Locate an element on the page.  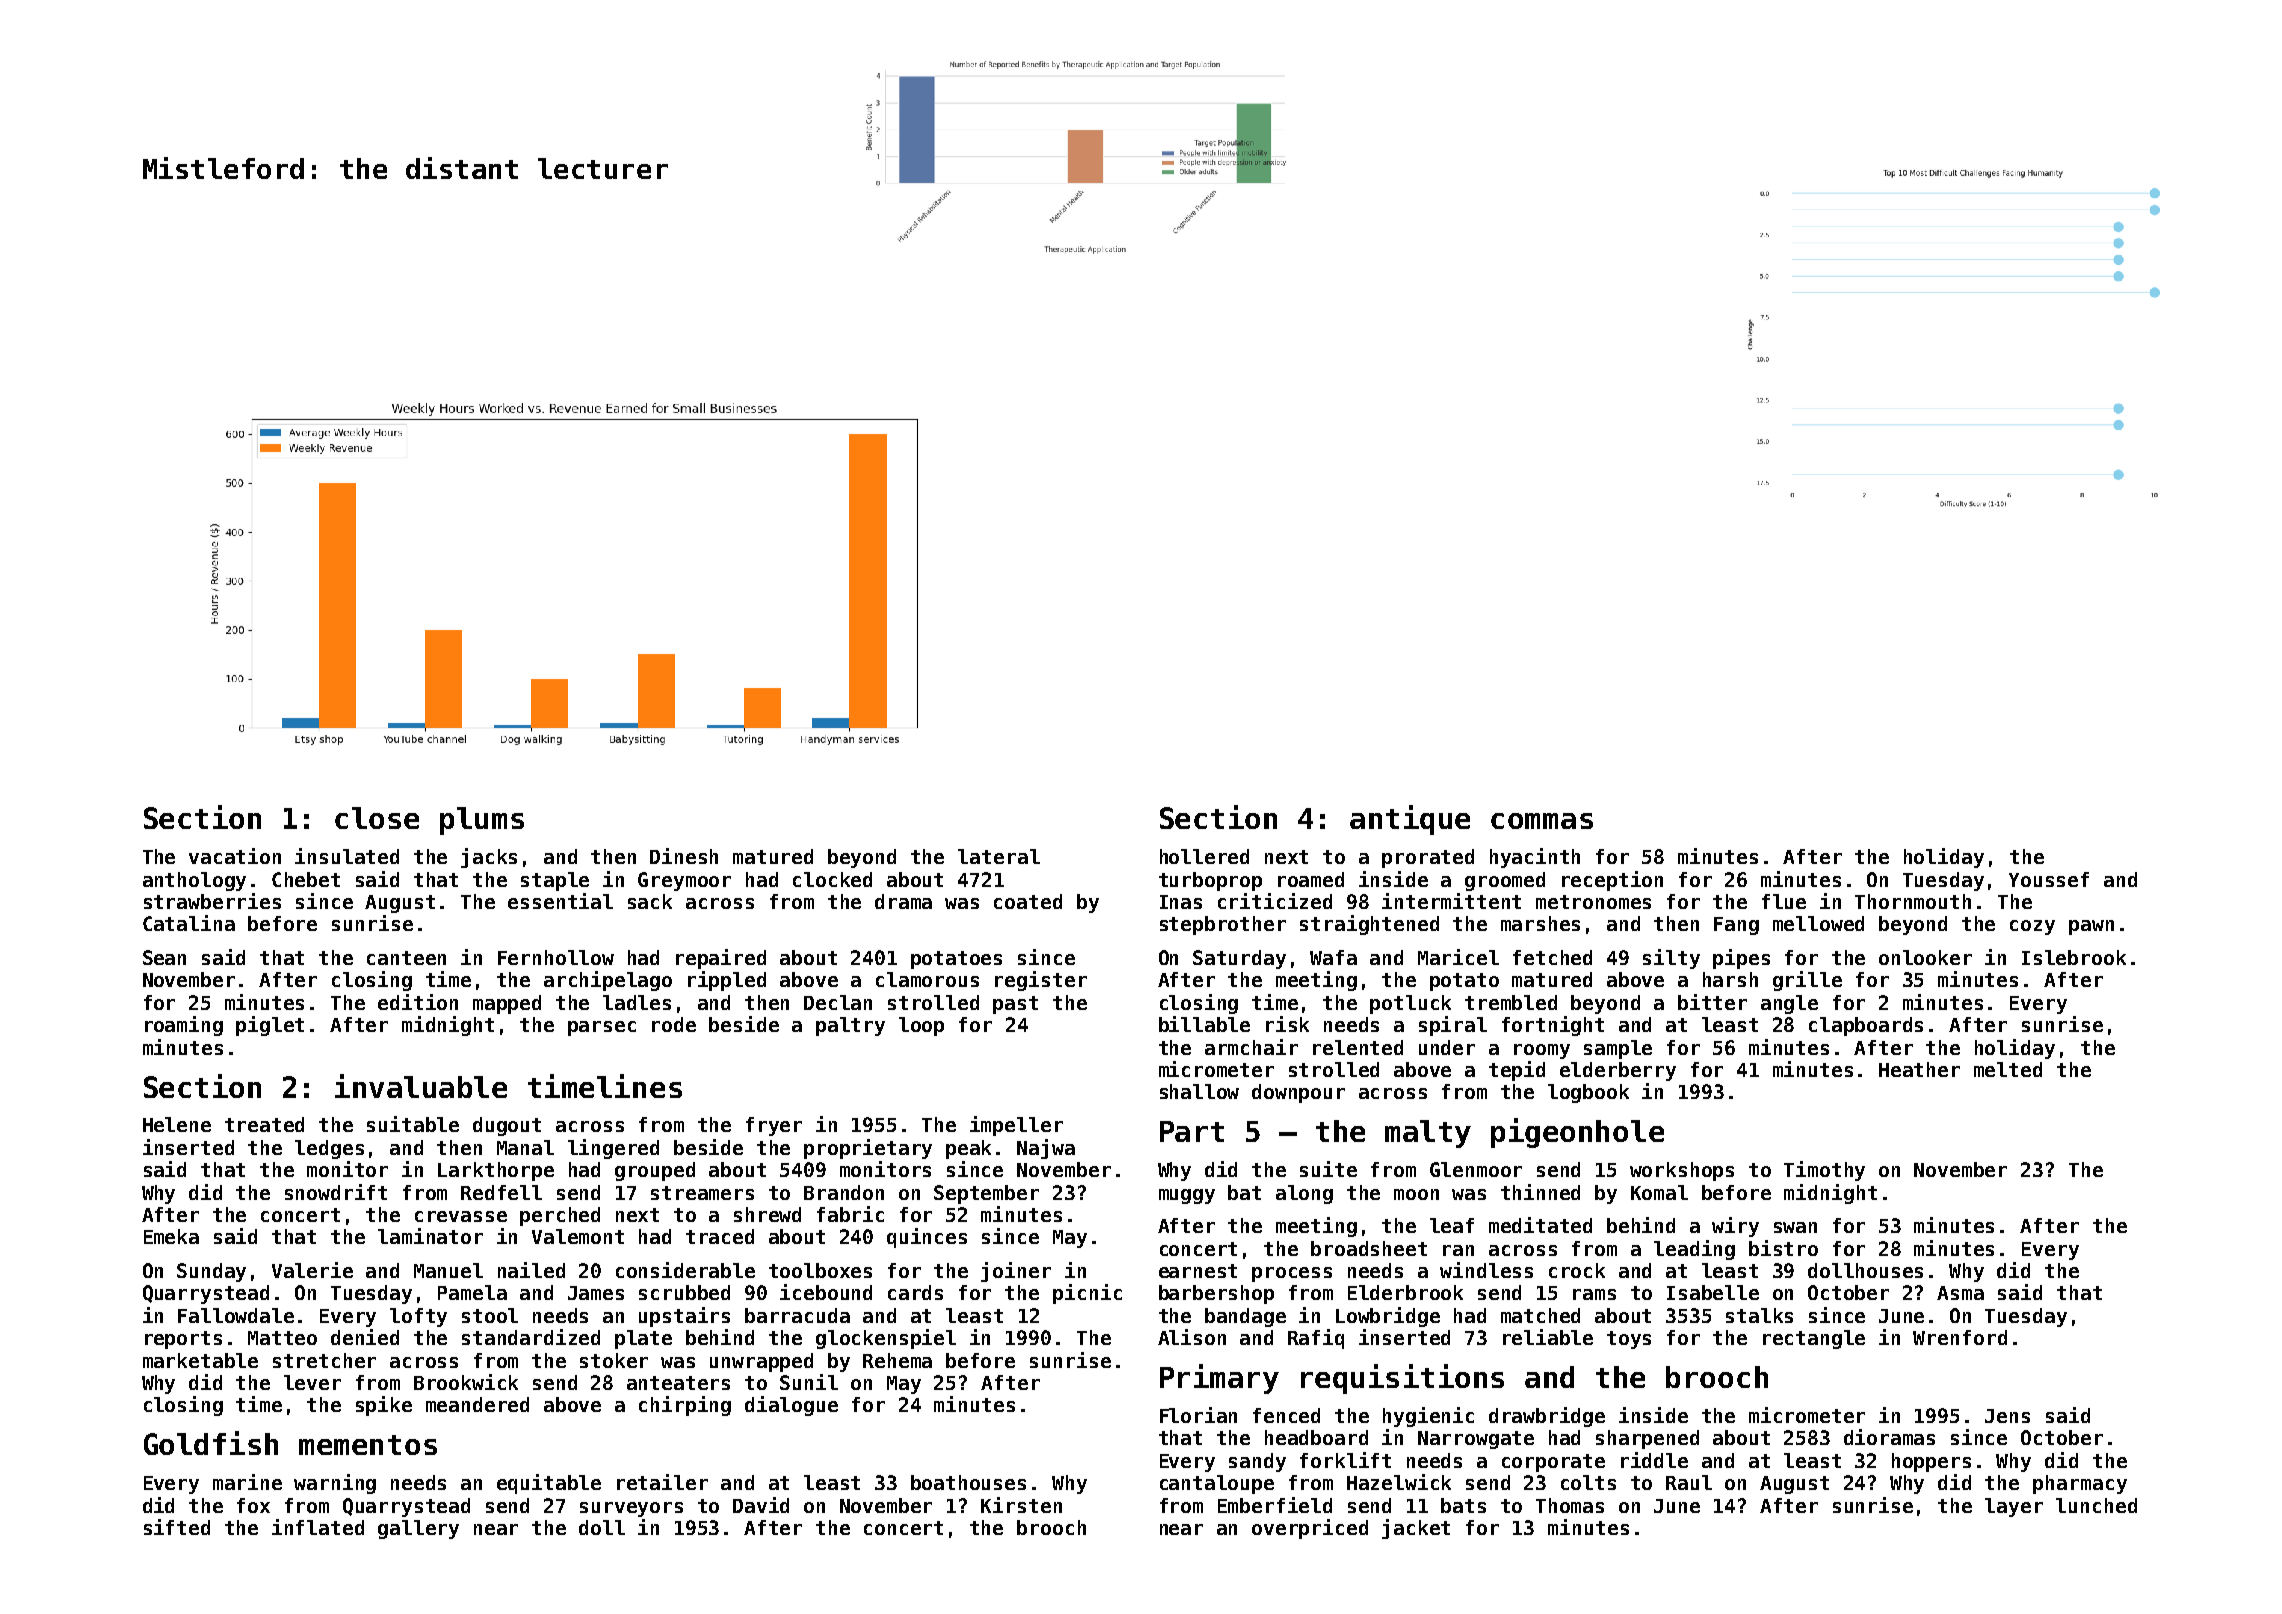
Jens is located at coordinates (2007, 1416).
